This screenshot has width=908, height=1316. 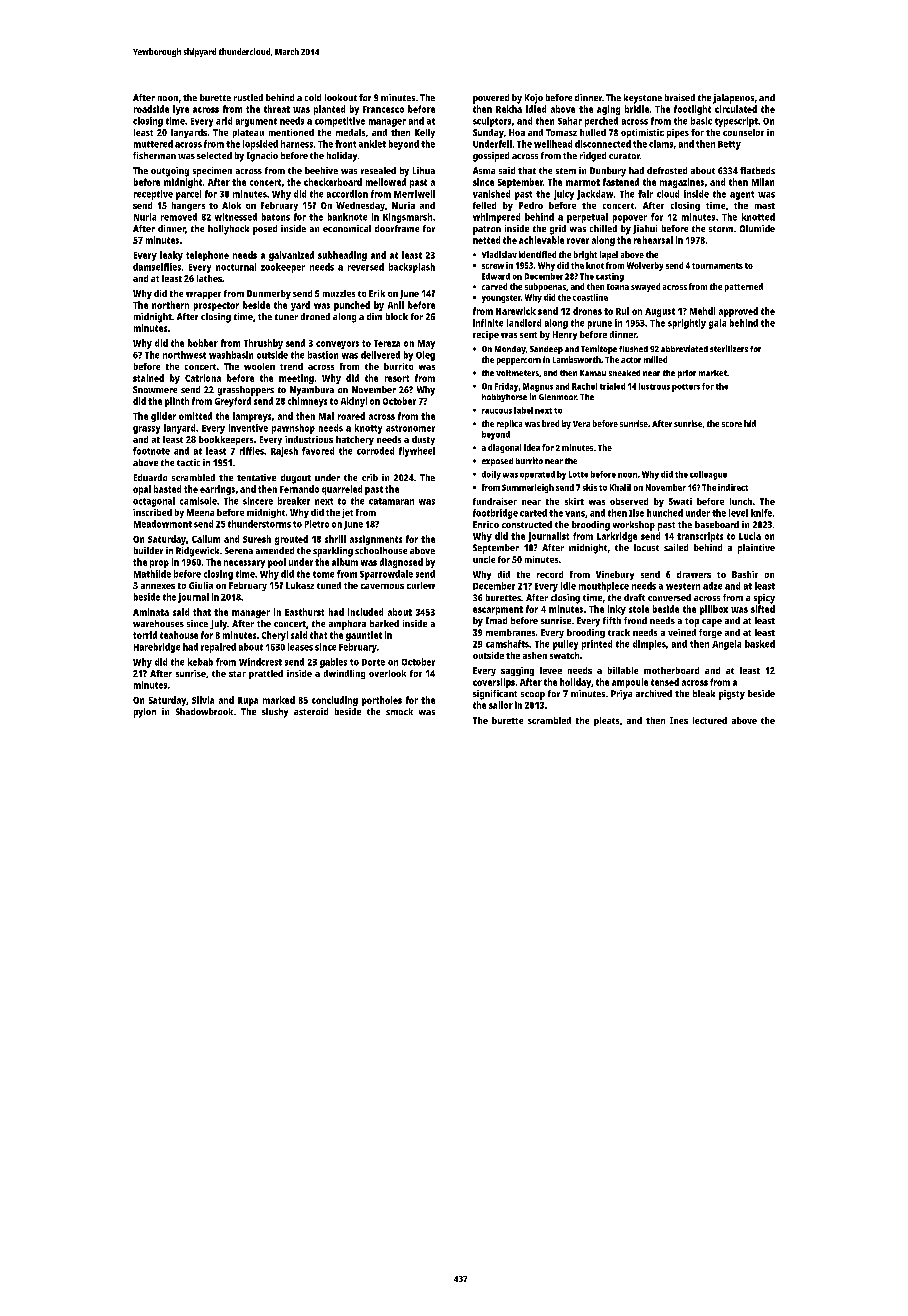 I want to click on muttered, so click(x=153, y=144).
